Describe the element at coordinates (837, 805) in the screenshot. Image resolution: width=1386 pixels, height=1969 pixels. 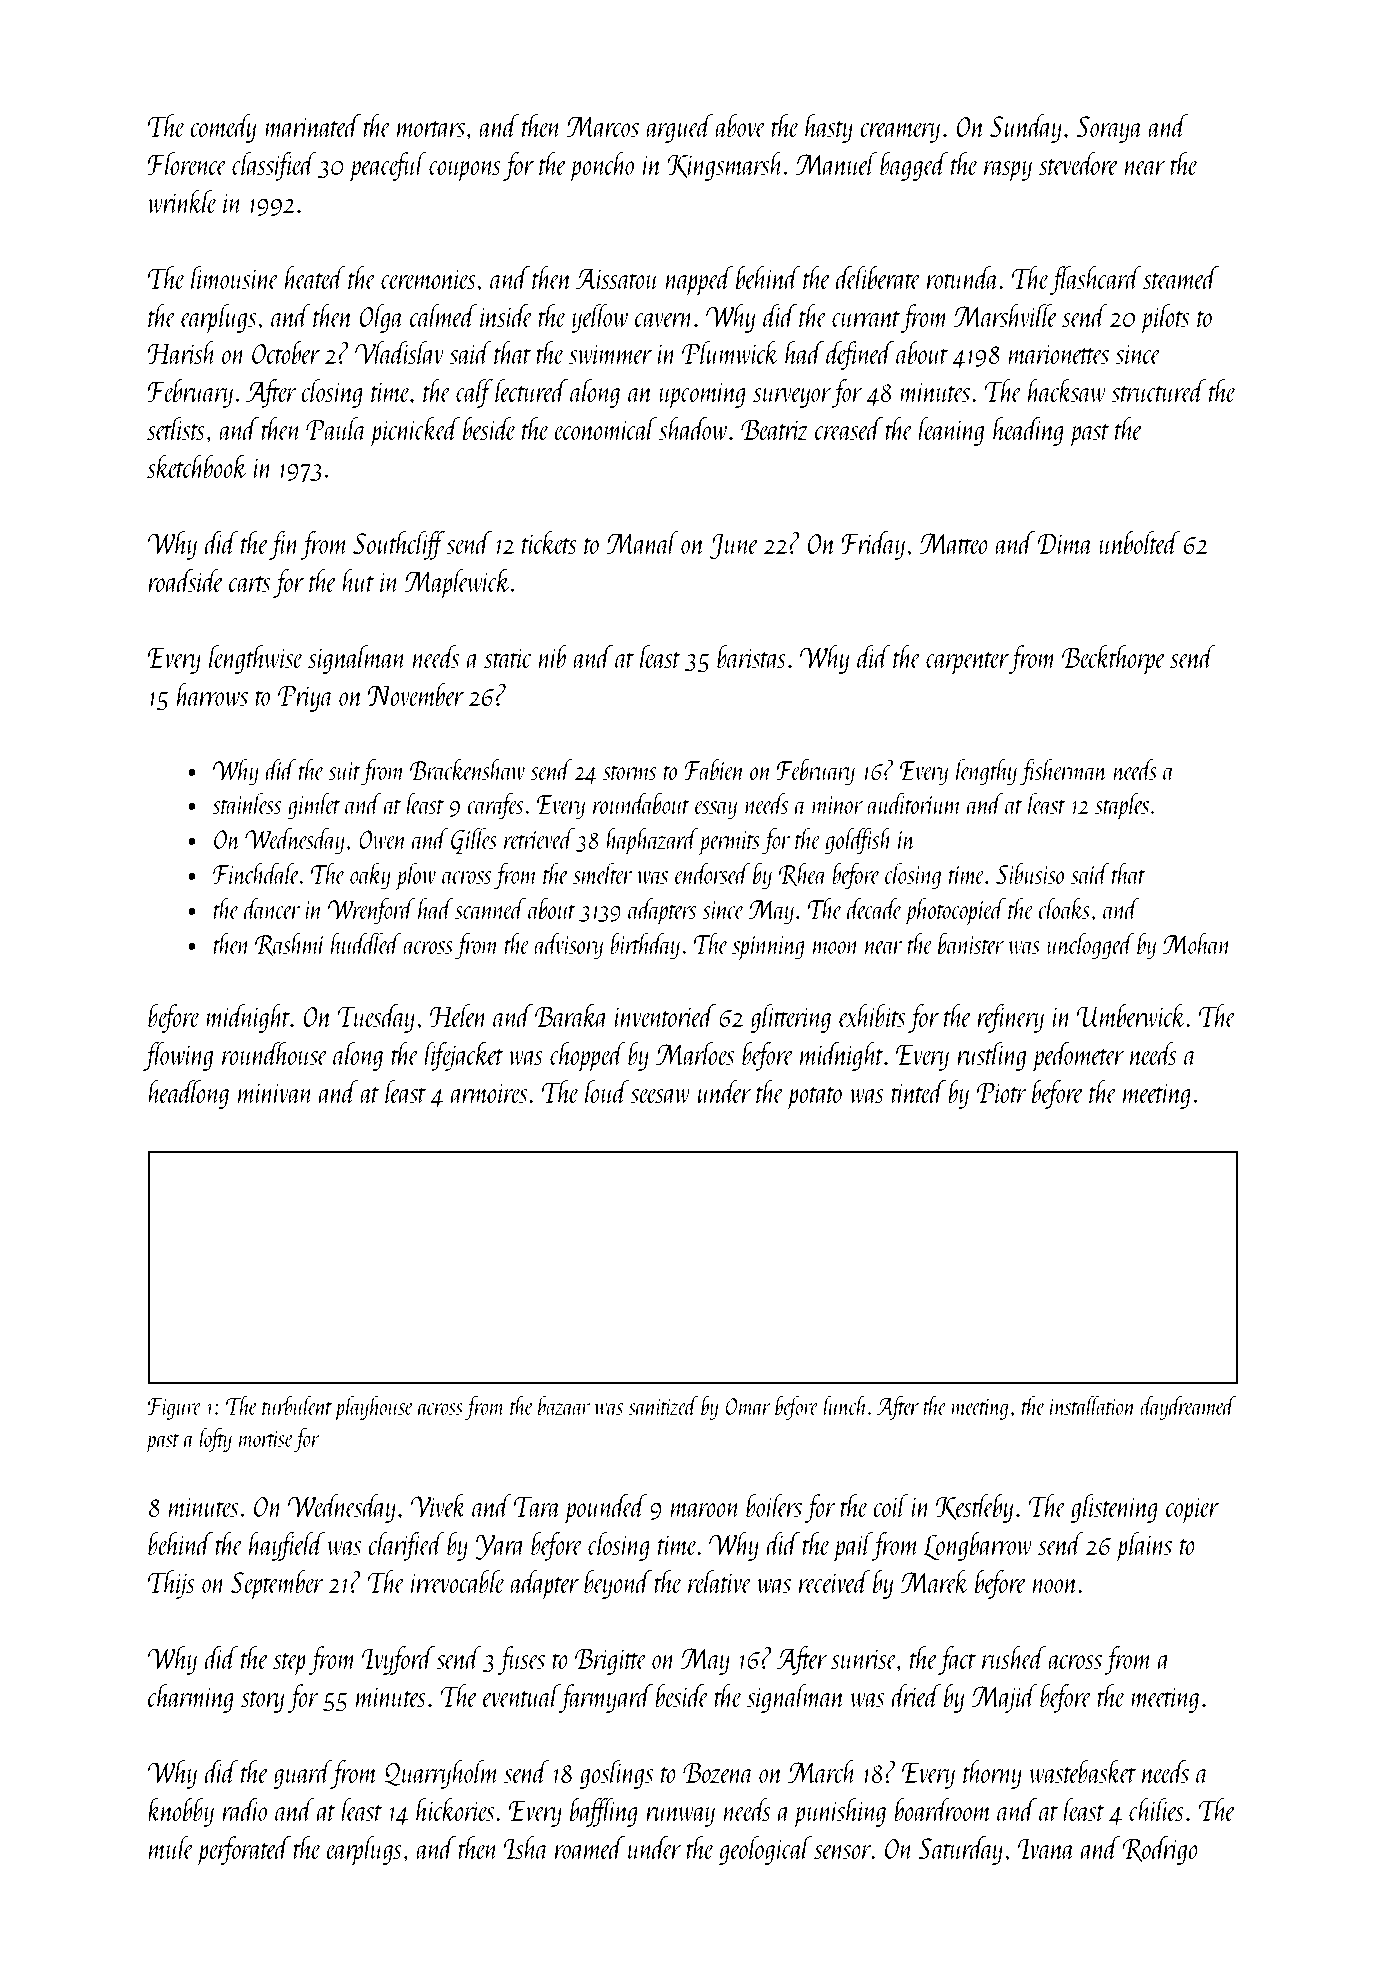
I see `minor` at that location.
